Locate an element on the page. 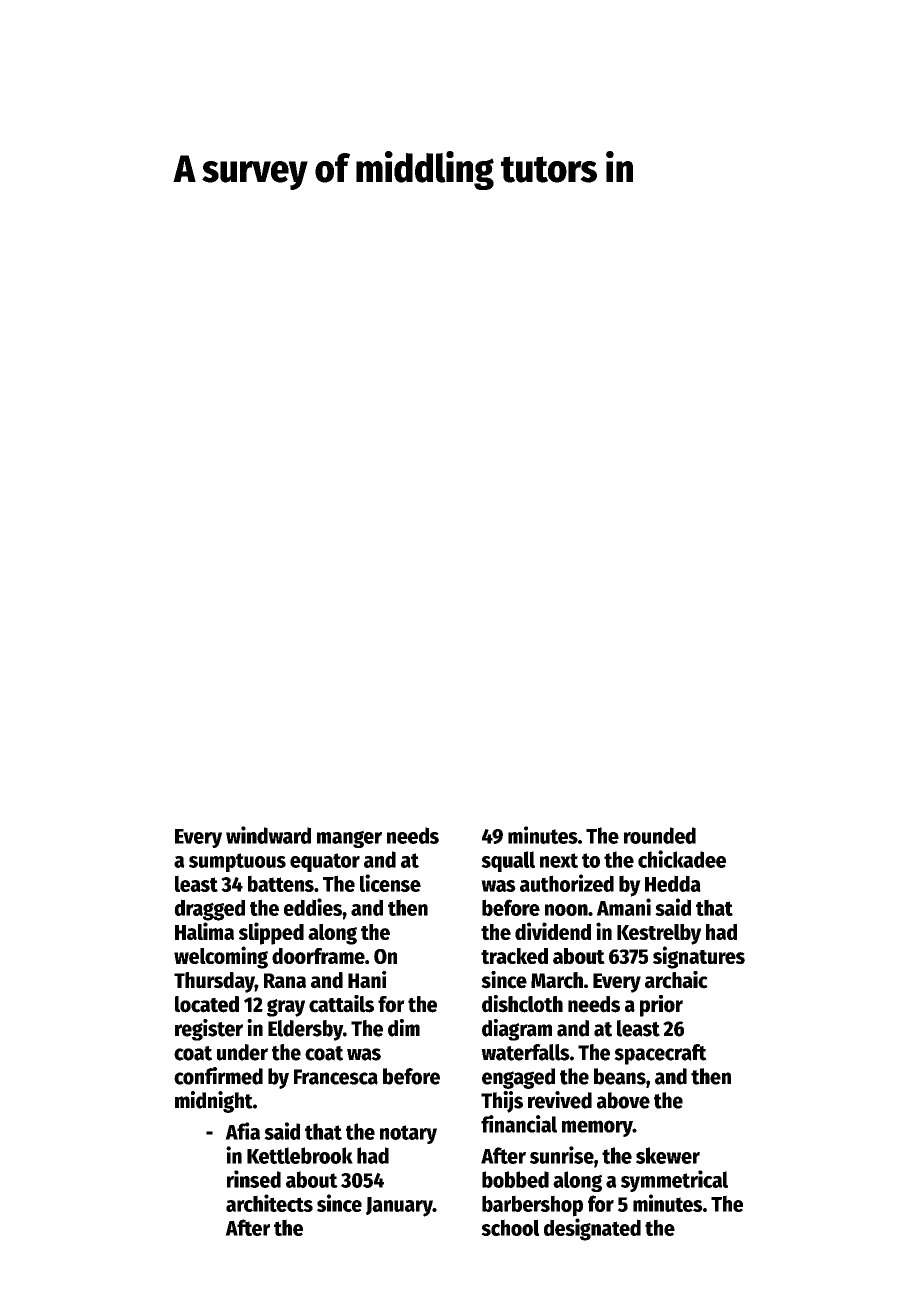  Thijs is located at coordinates (502, 1102).
